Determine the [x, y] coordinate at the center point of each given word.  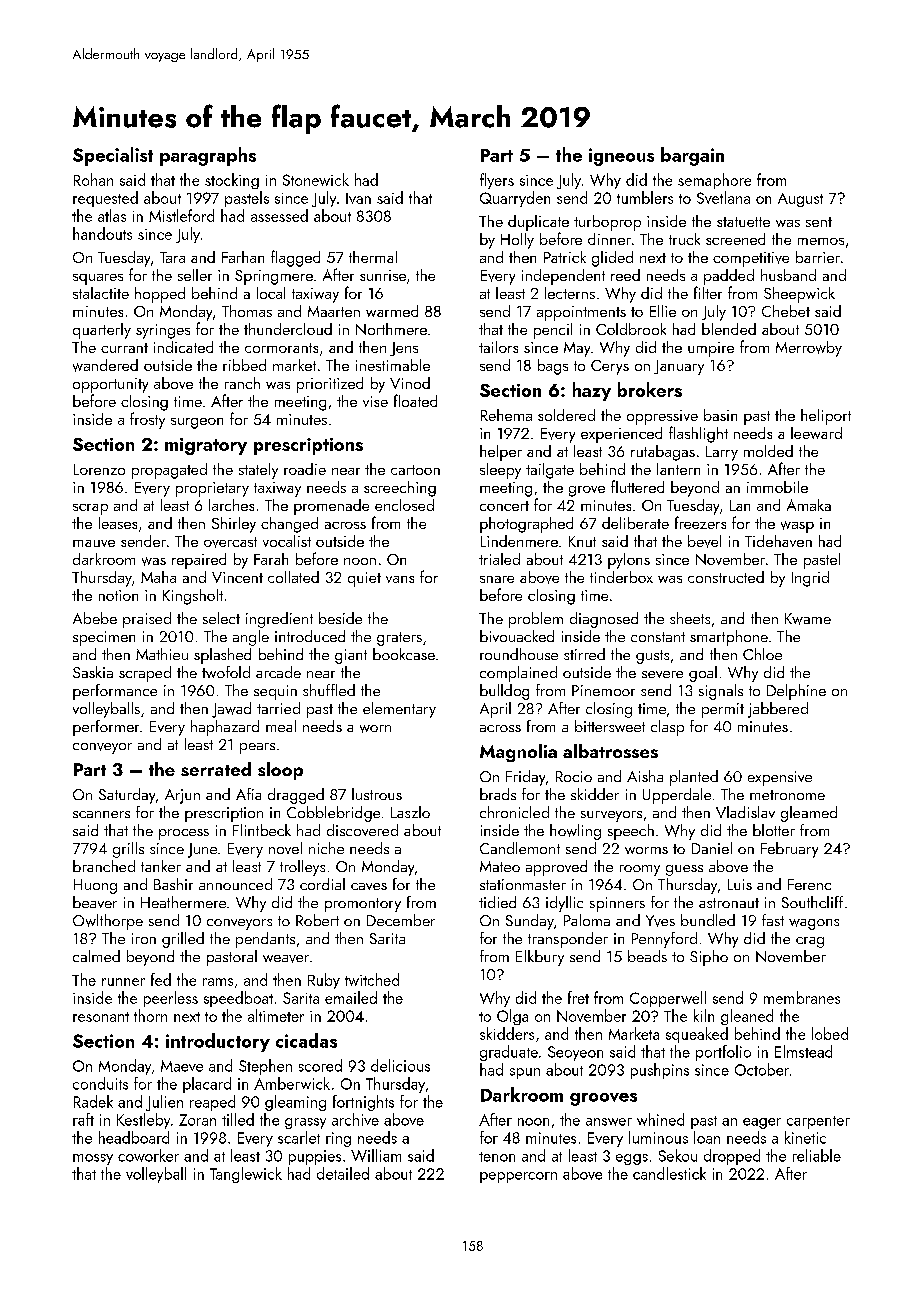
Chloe [762, 654]
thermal [373, 257]
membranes [802, 997]
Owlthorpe [108, 922]
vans [400, 579]
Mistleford [181, 215]
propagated [169, 471]
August [800, 200]
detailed [343, 1173]
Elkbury [540, 958]
